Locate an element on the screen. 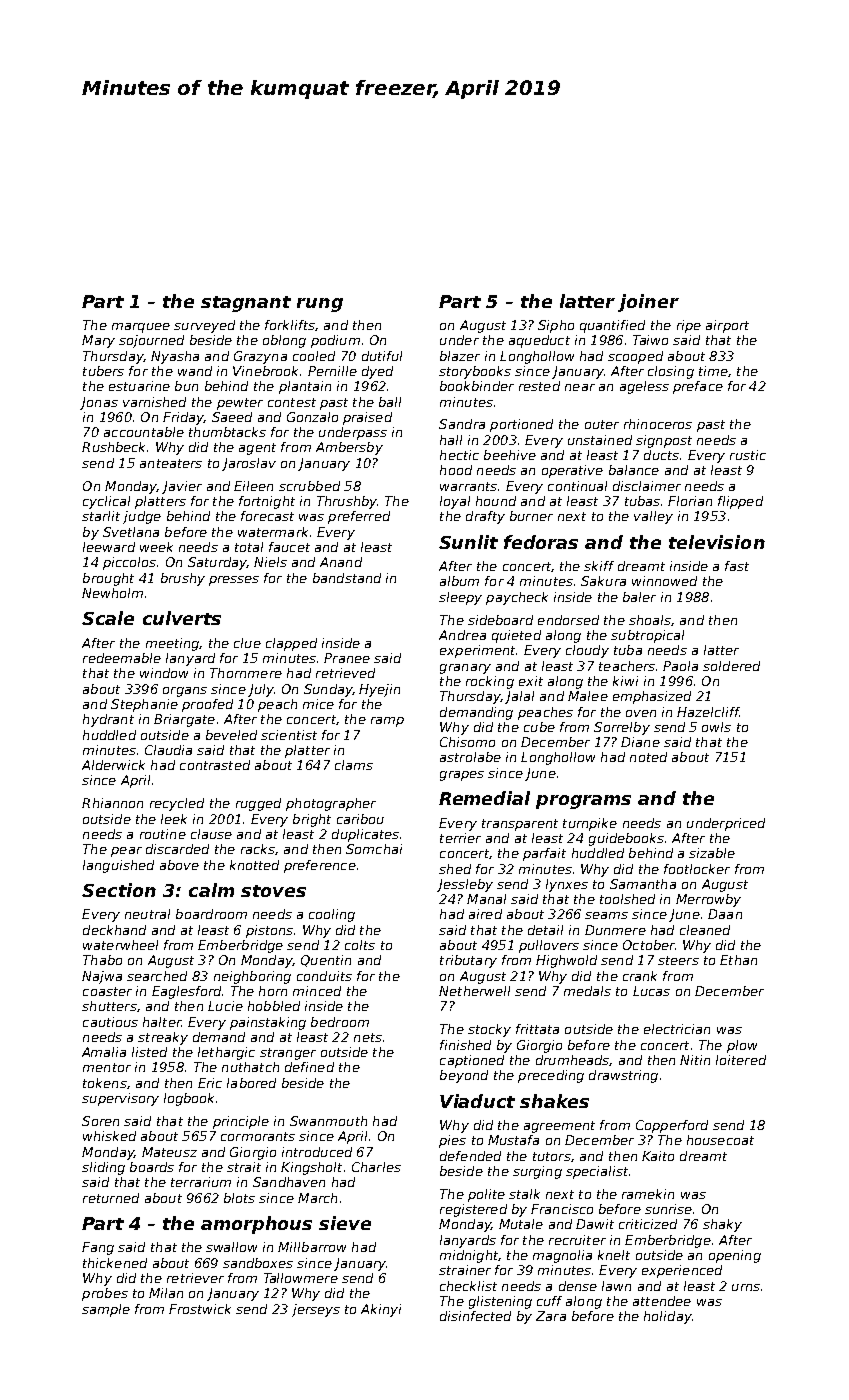 This screenshot has height=1400, width=849. portioned is located at coordinates (521, 425).
